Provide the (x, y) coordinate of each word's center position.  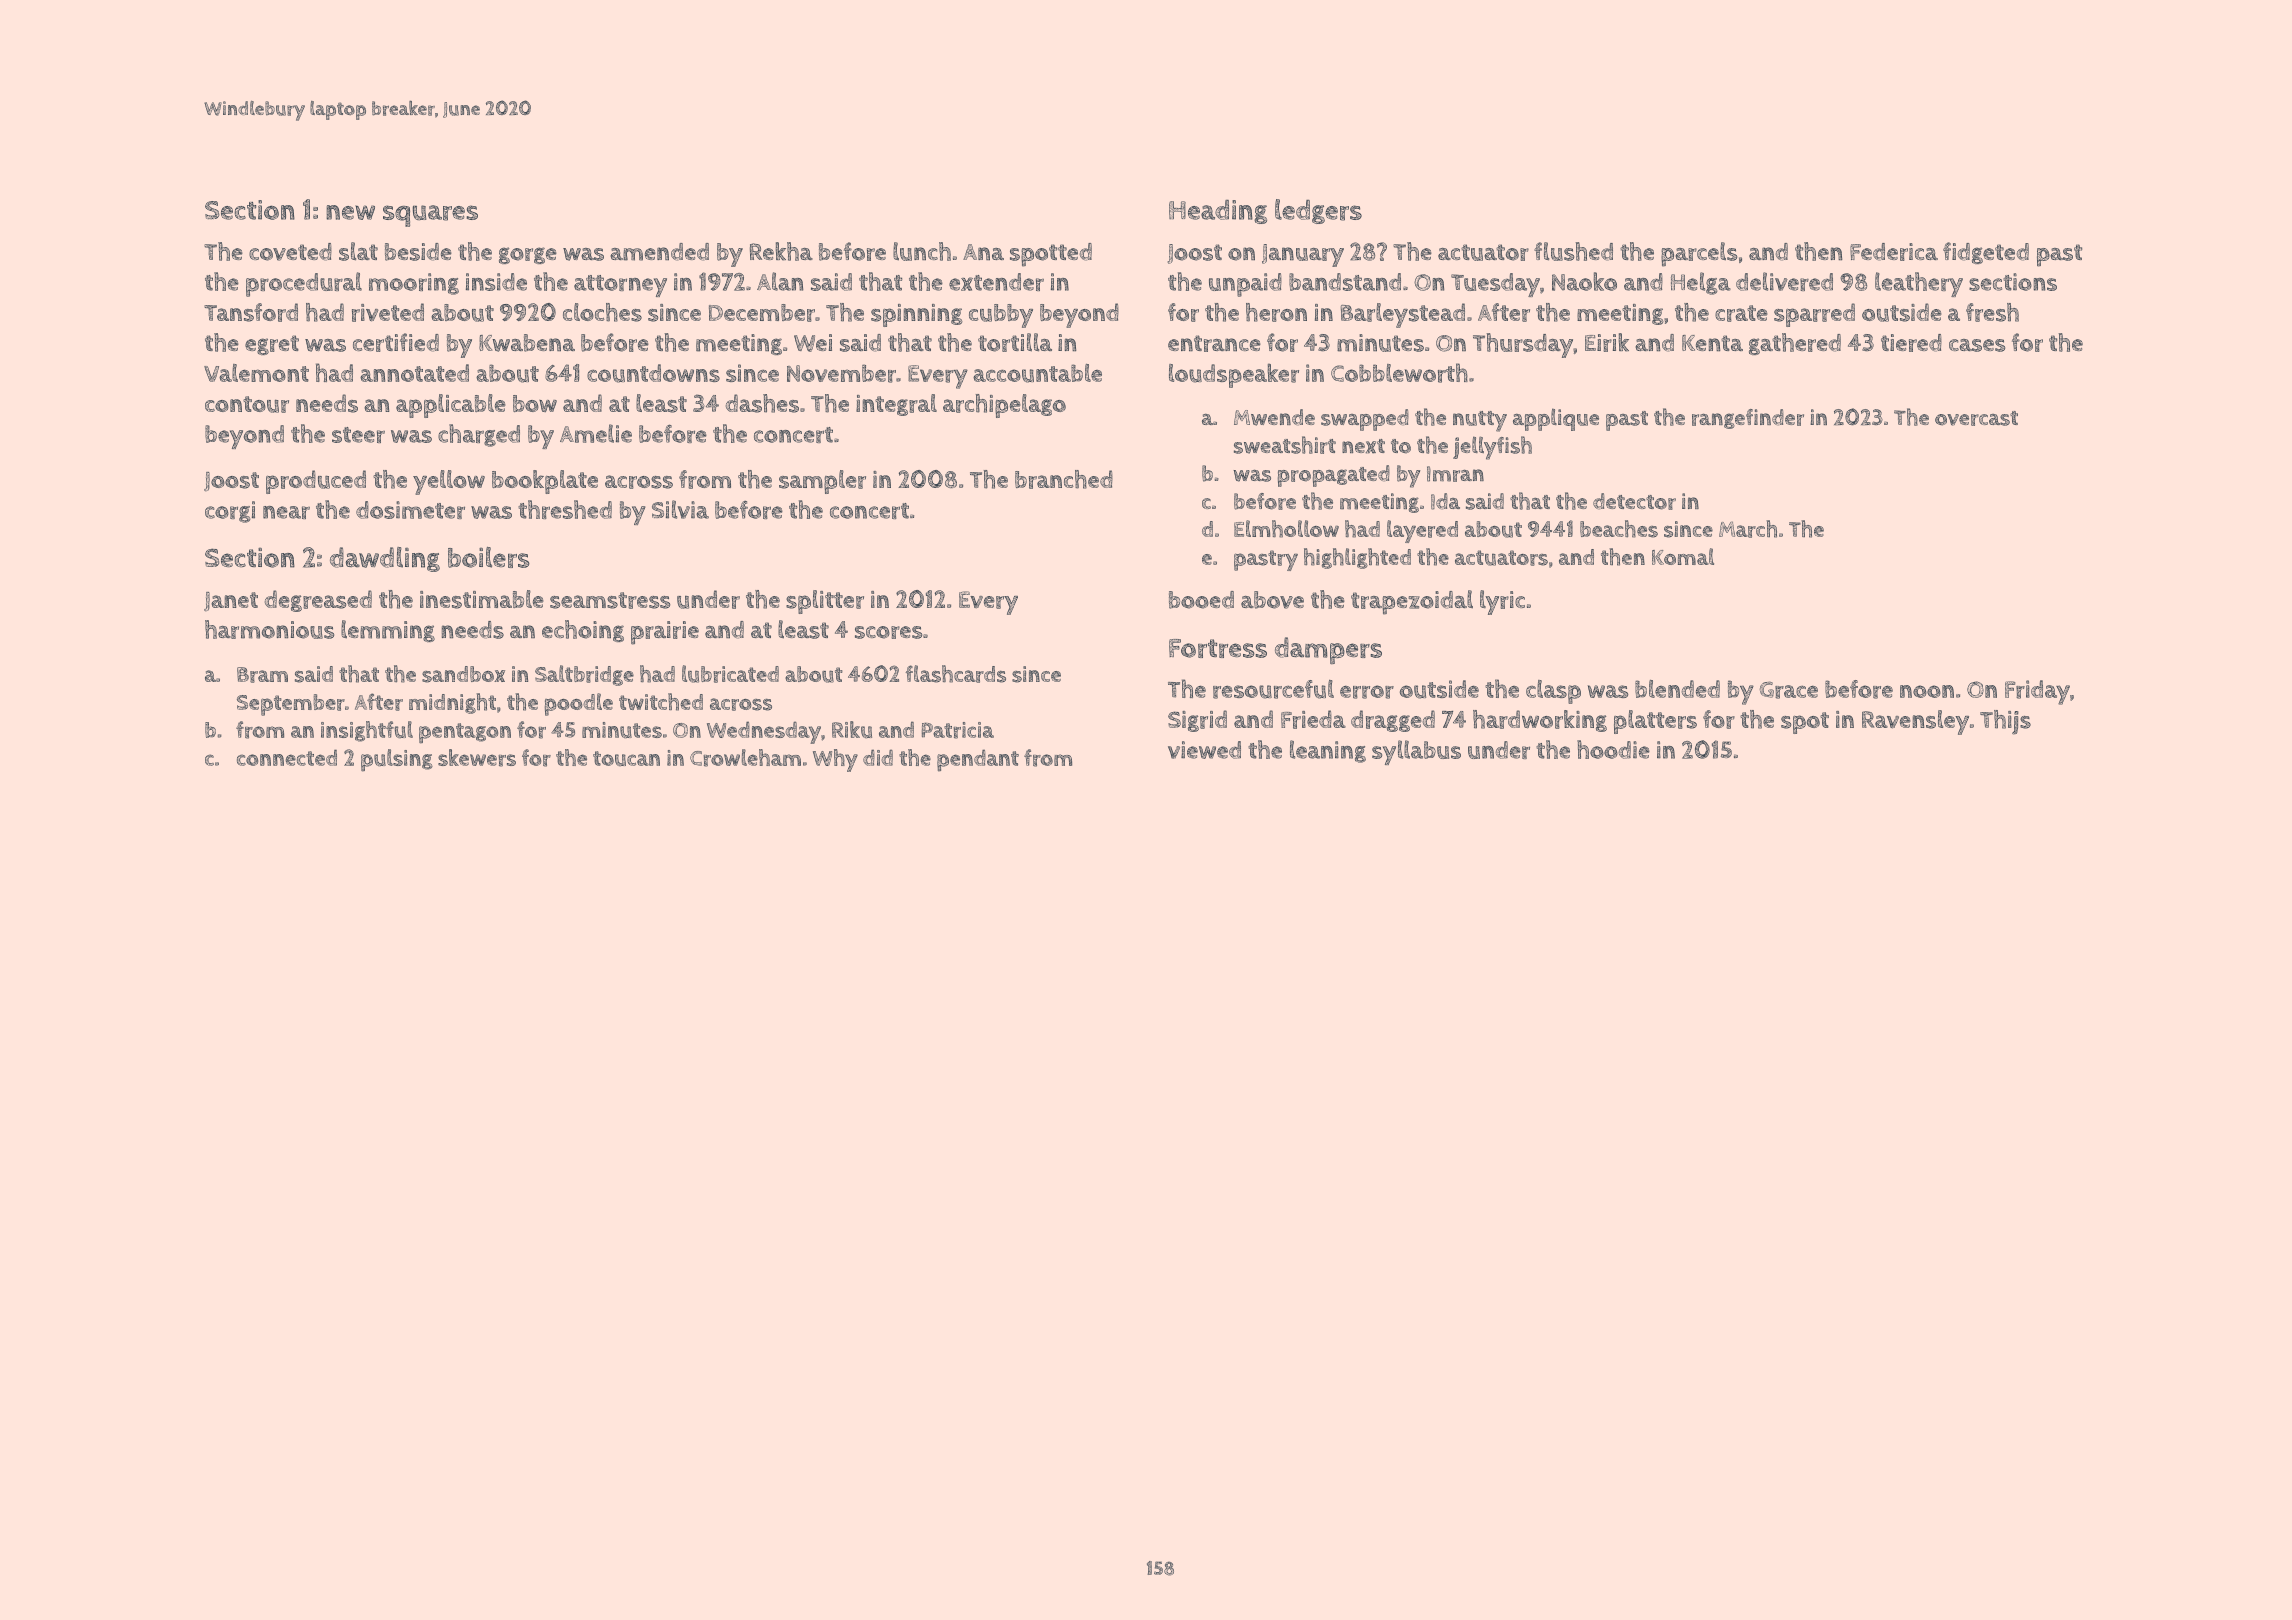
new (350, 212)
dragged (1393, 721)
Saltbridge (584, 675)
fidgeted (1986, 253)
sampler (822, 482)
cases (1977, 345)
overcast (1976, 418)
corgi (230, 512)
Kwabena (527, 343)
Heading (1218, 211)
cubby (1001, 316)
